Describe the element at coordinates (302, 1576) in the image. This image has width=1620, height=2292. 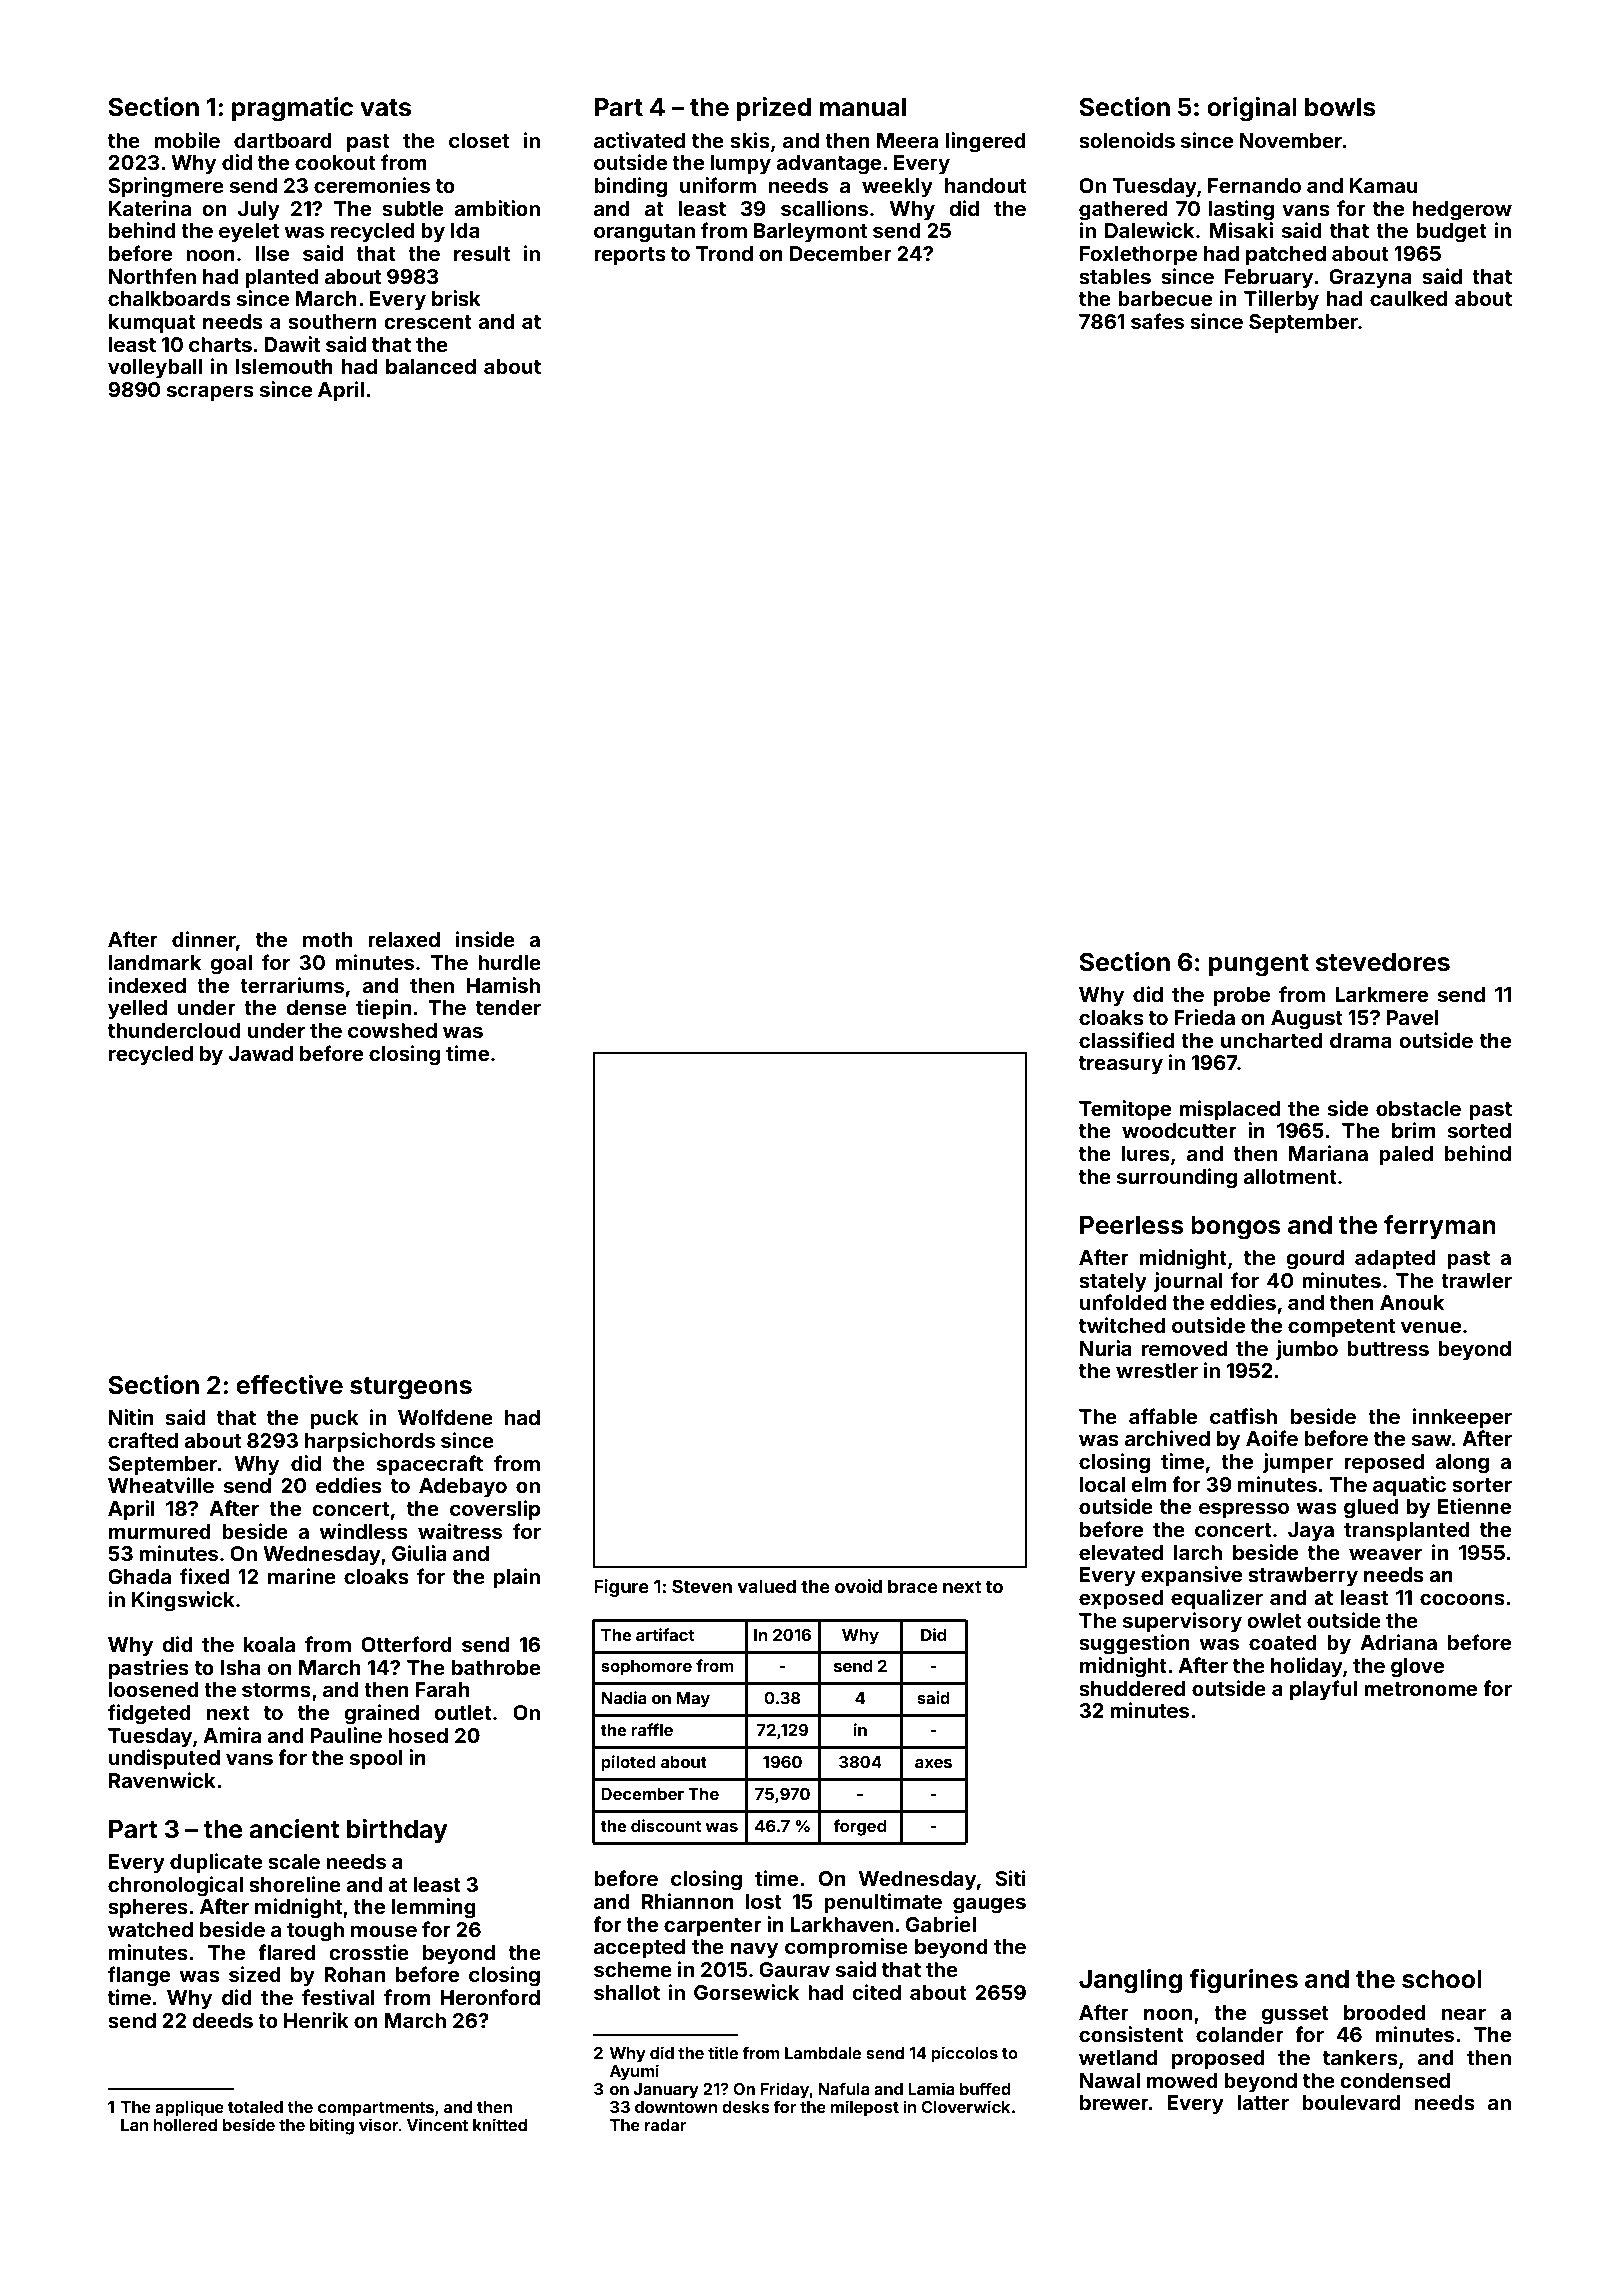
I see `marine` at that location.
